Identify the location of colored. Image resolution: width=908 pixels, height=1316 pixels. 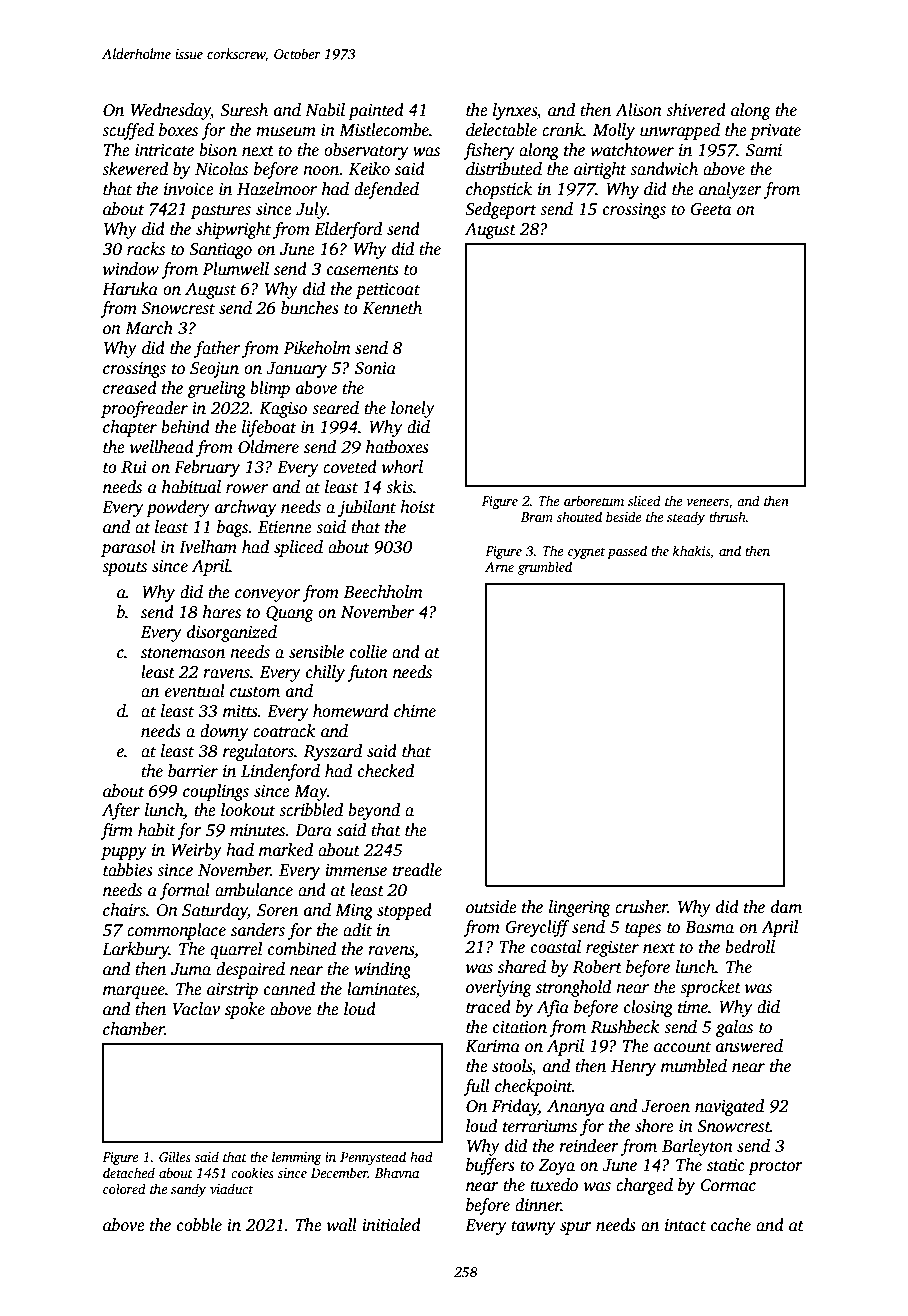
(124, 1188).
